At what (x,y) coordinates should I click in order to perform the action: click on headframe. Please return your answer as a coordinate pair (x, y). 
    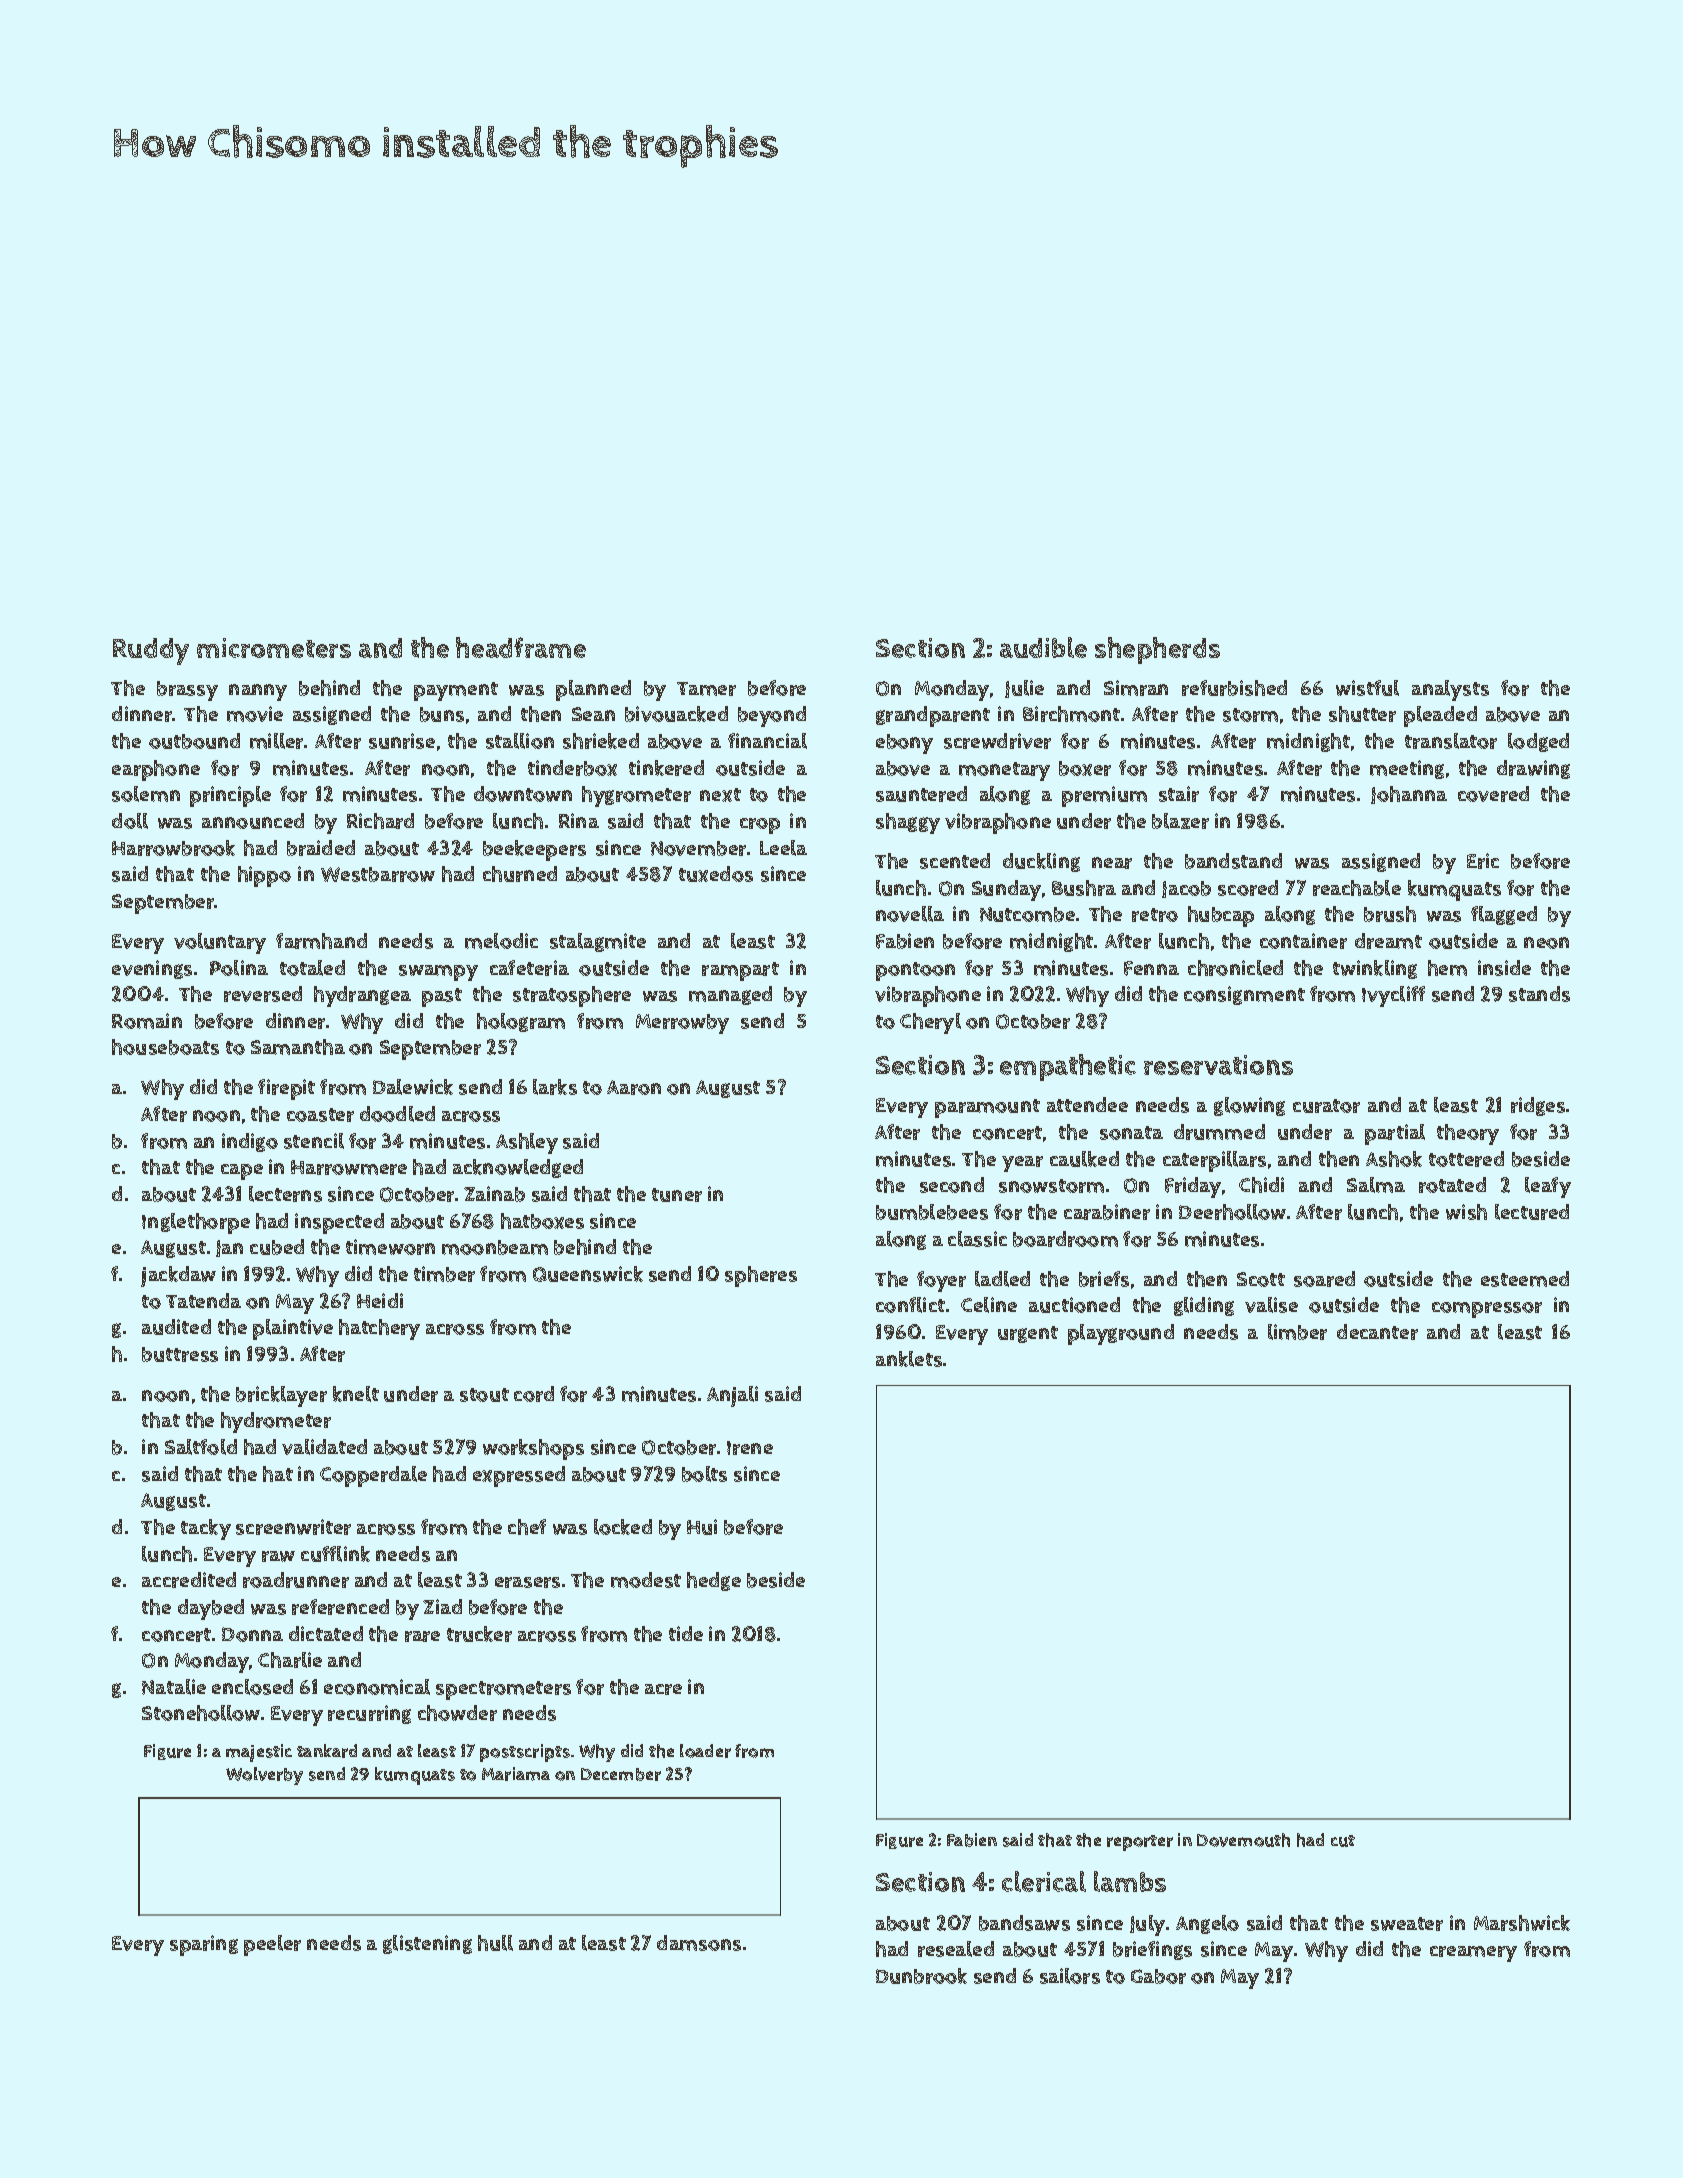
    Looking at the image, I should click on (521, 647).
